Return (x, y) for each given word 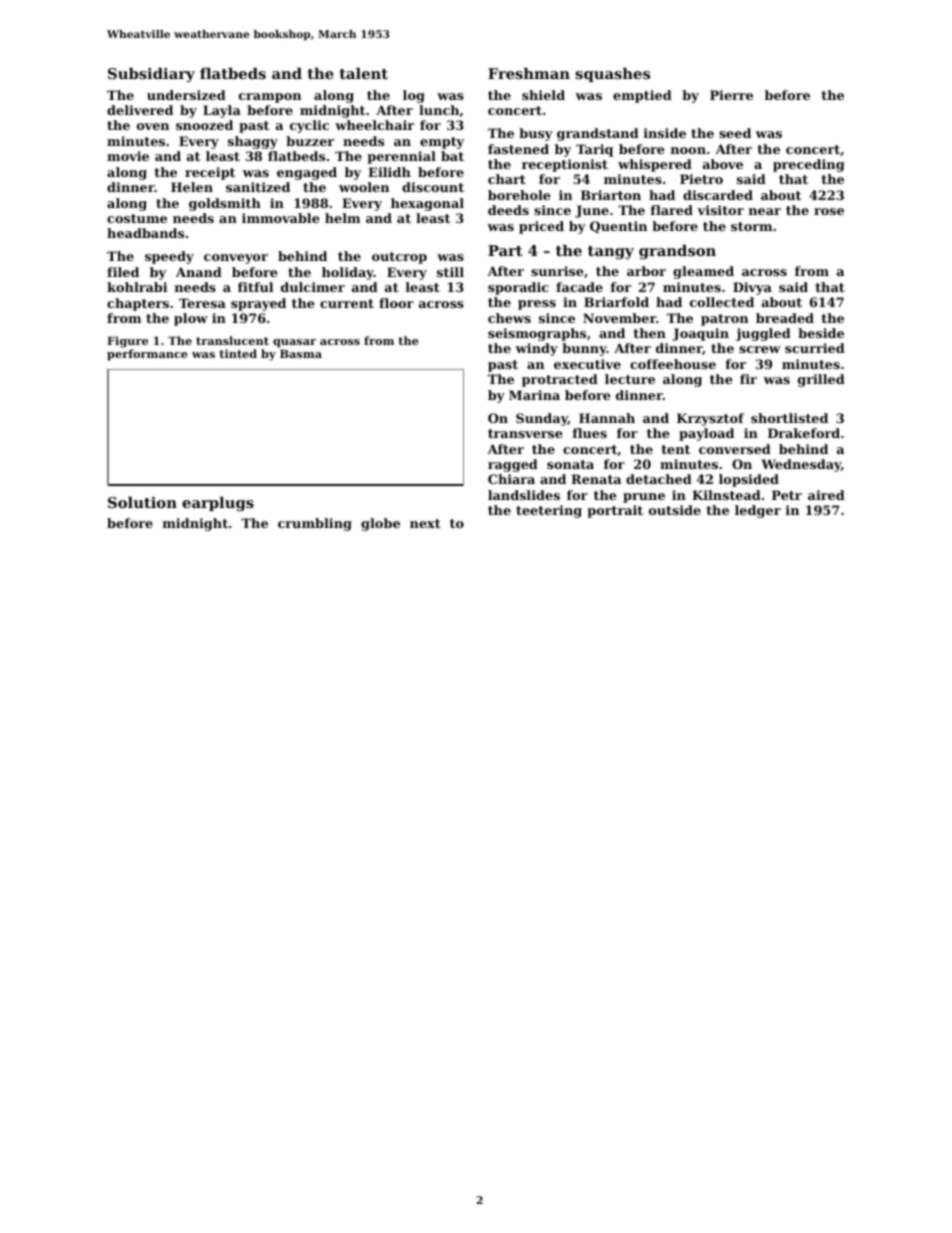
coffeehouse (673, 364)
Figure (127, 342)
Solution (142, 502)
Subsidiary (151, 75)
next (425, 523)
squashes (612, 75)
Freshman (529, 73)
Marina (534, 395)
